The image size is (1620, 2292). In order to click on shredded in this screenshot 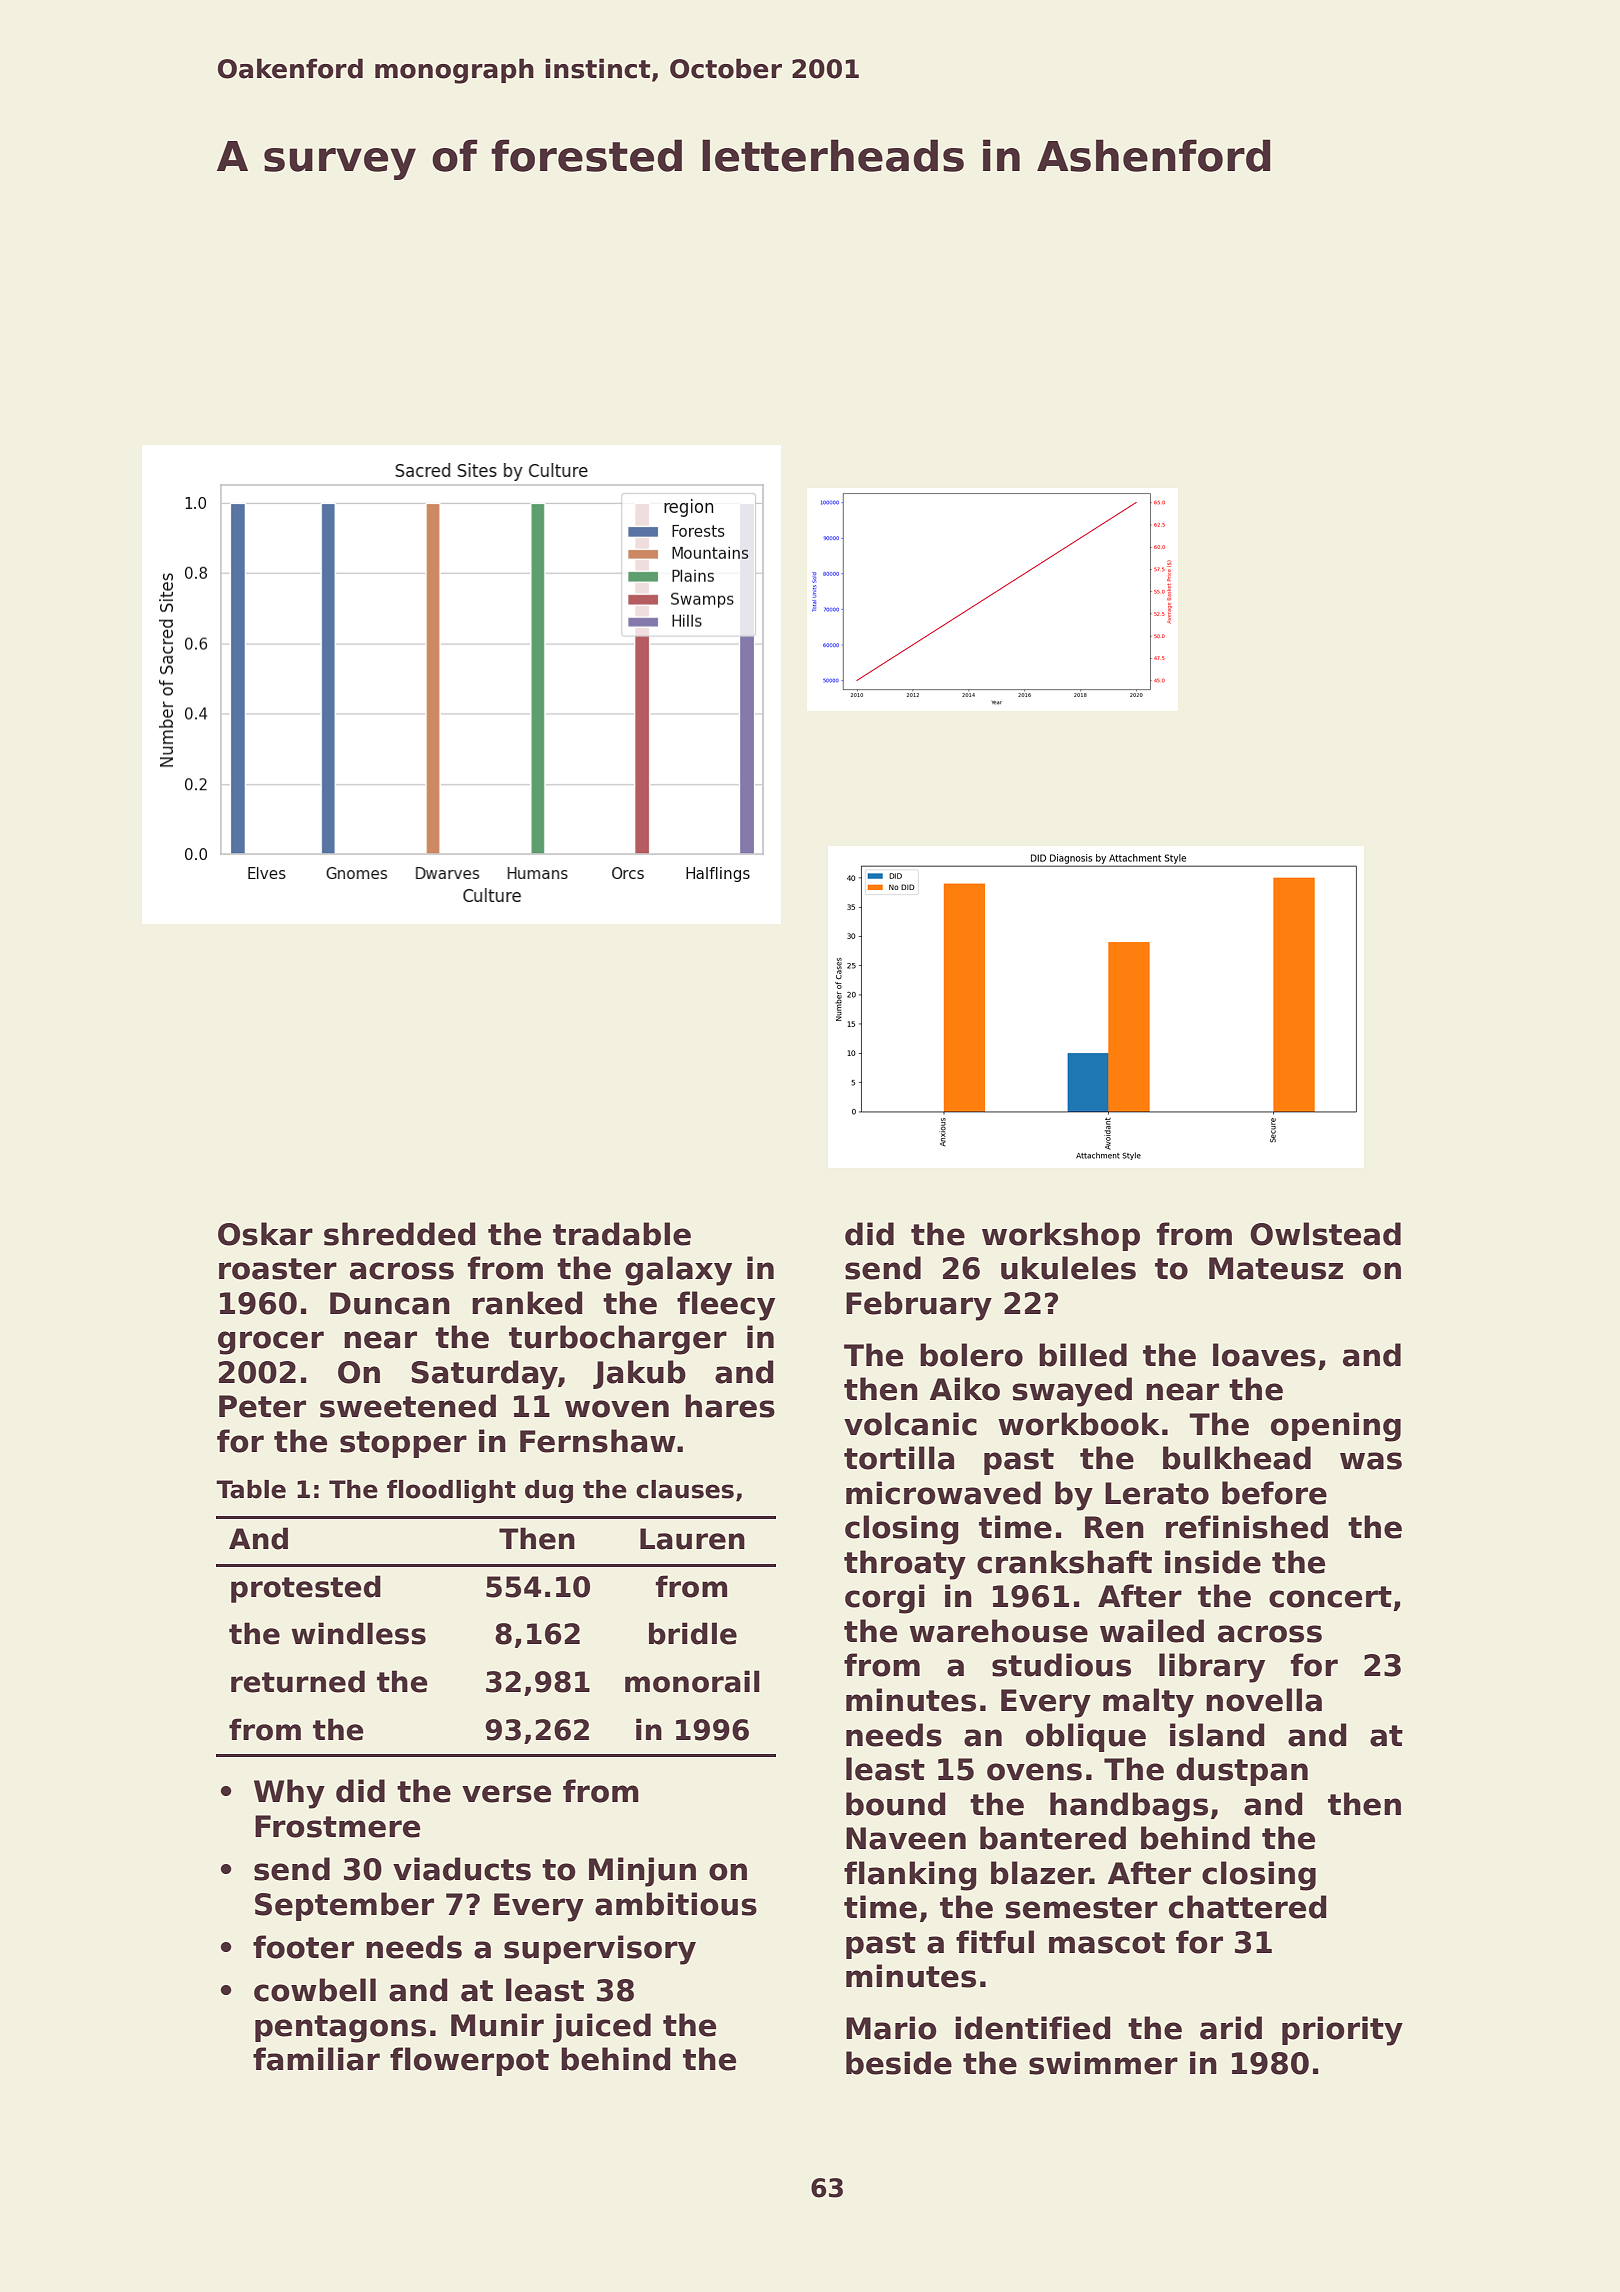, I will do `click(400, 1234)`.
